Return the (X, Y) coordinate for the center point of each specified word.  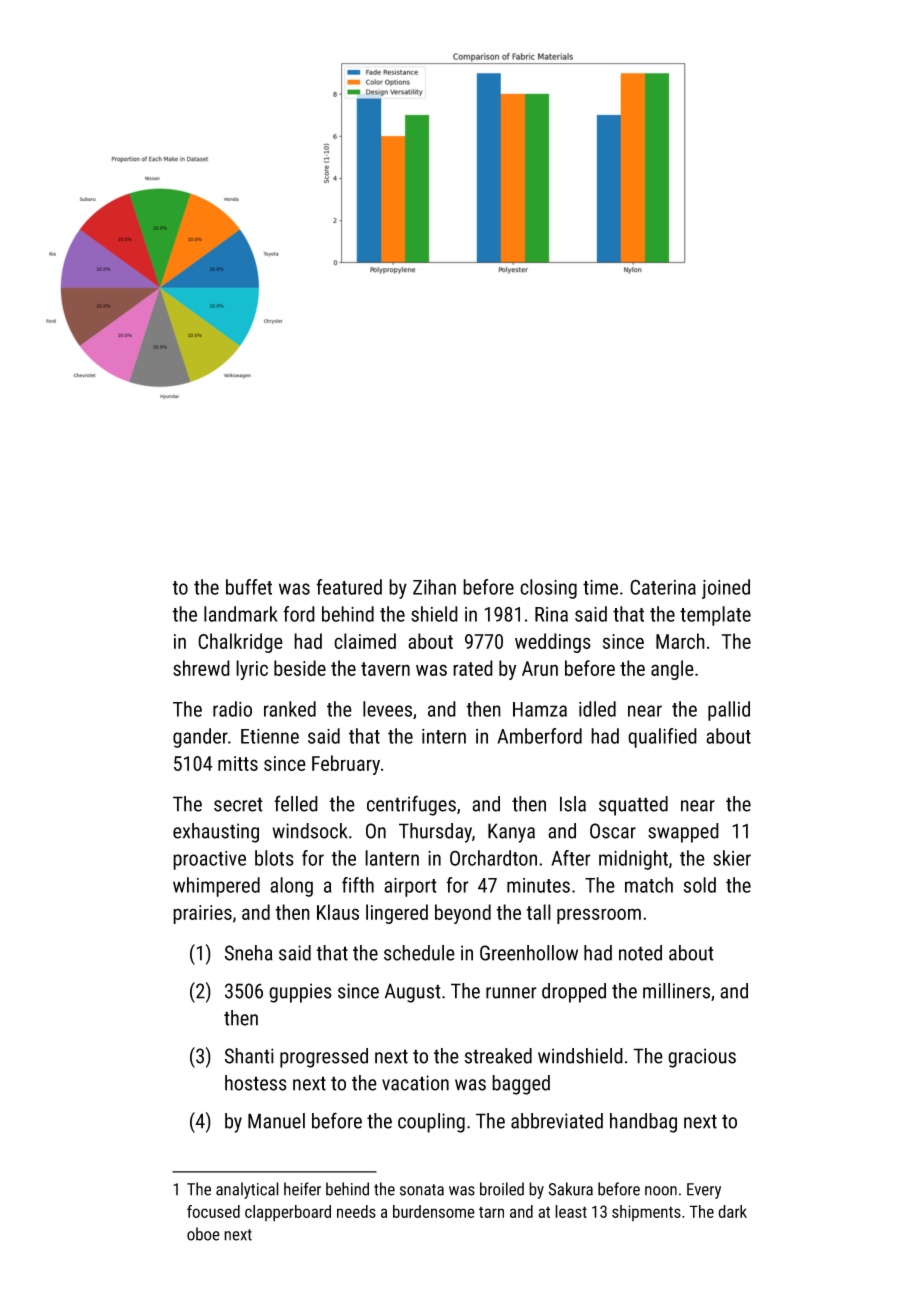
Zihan (434, 587)
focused (213, 1211)
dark (732, 1211)
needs (356, 1211)
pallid (729, 711)
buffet (249, 587)
